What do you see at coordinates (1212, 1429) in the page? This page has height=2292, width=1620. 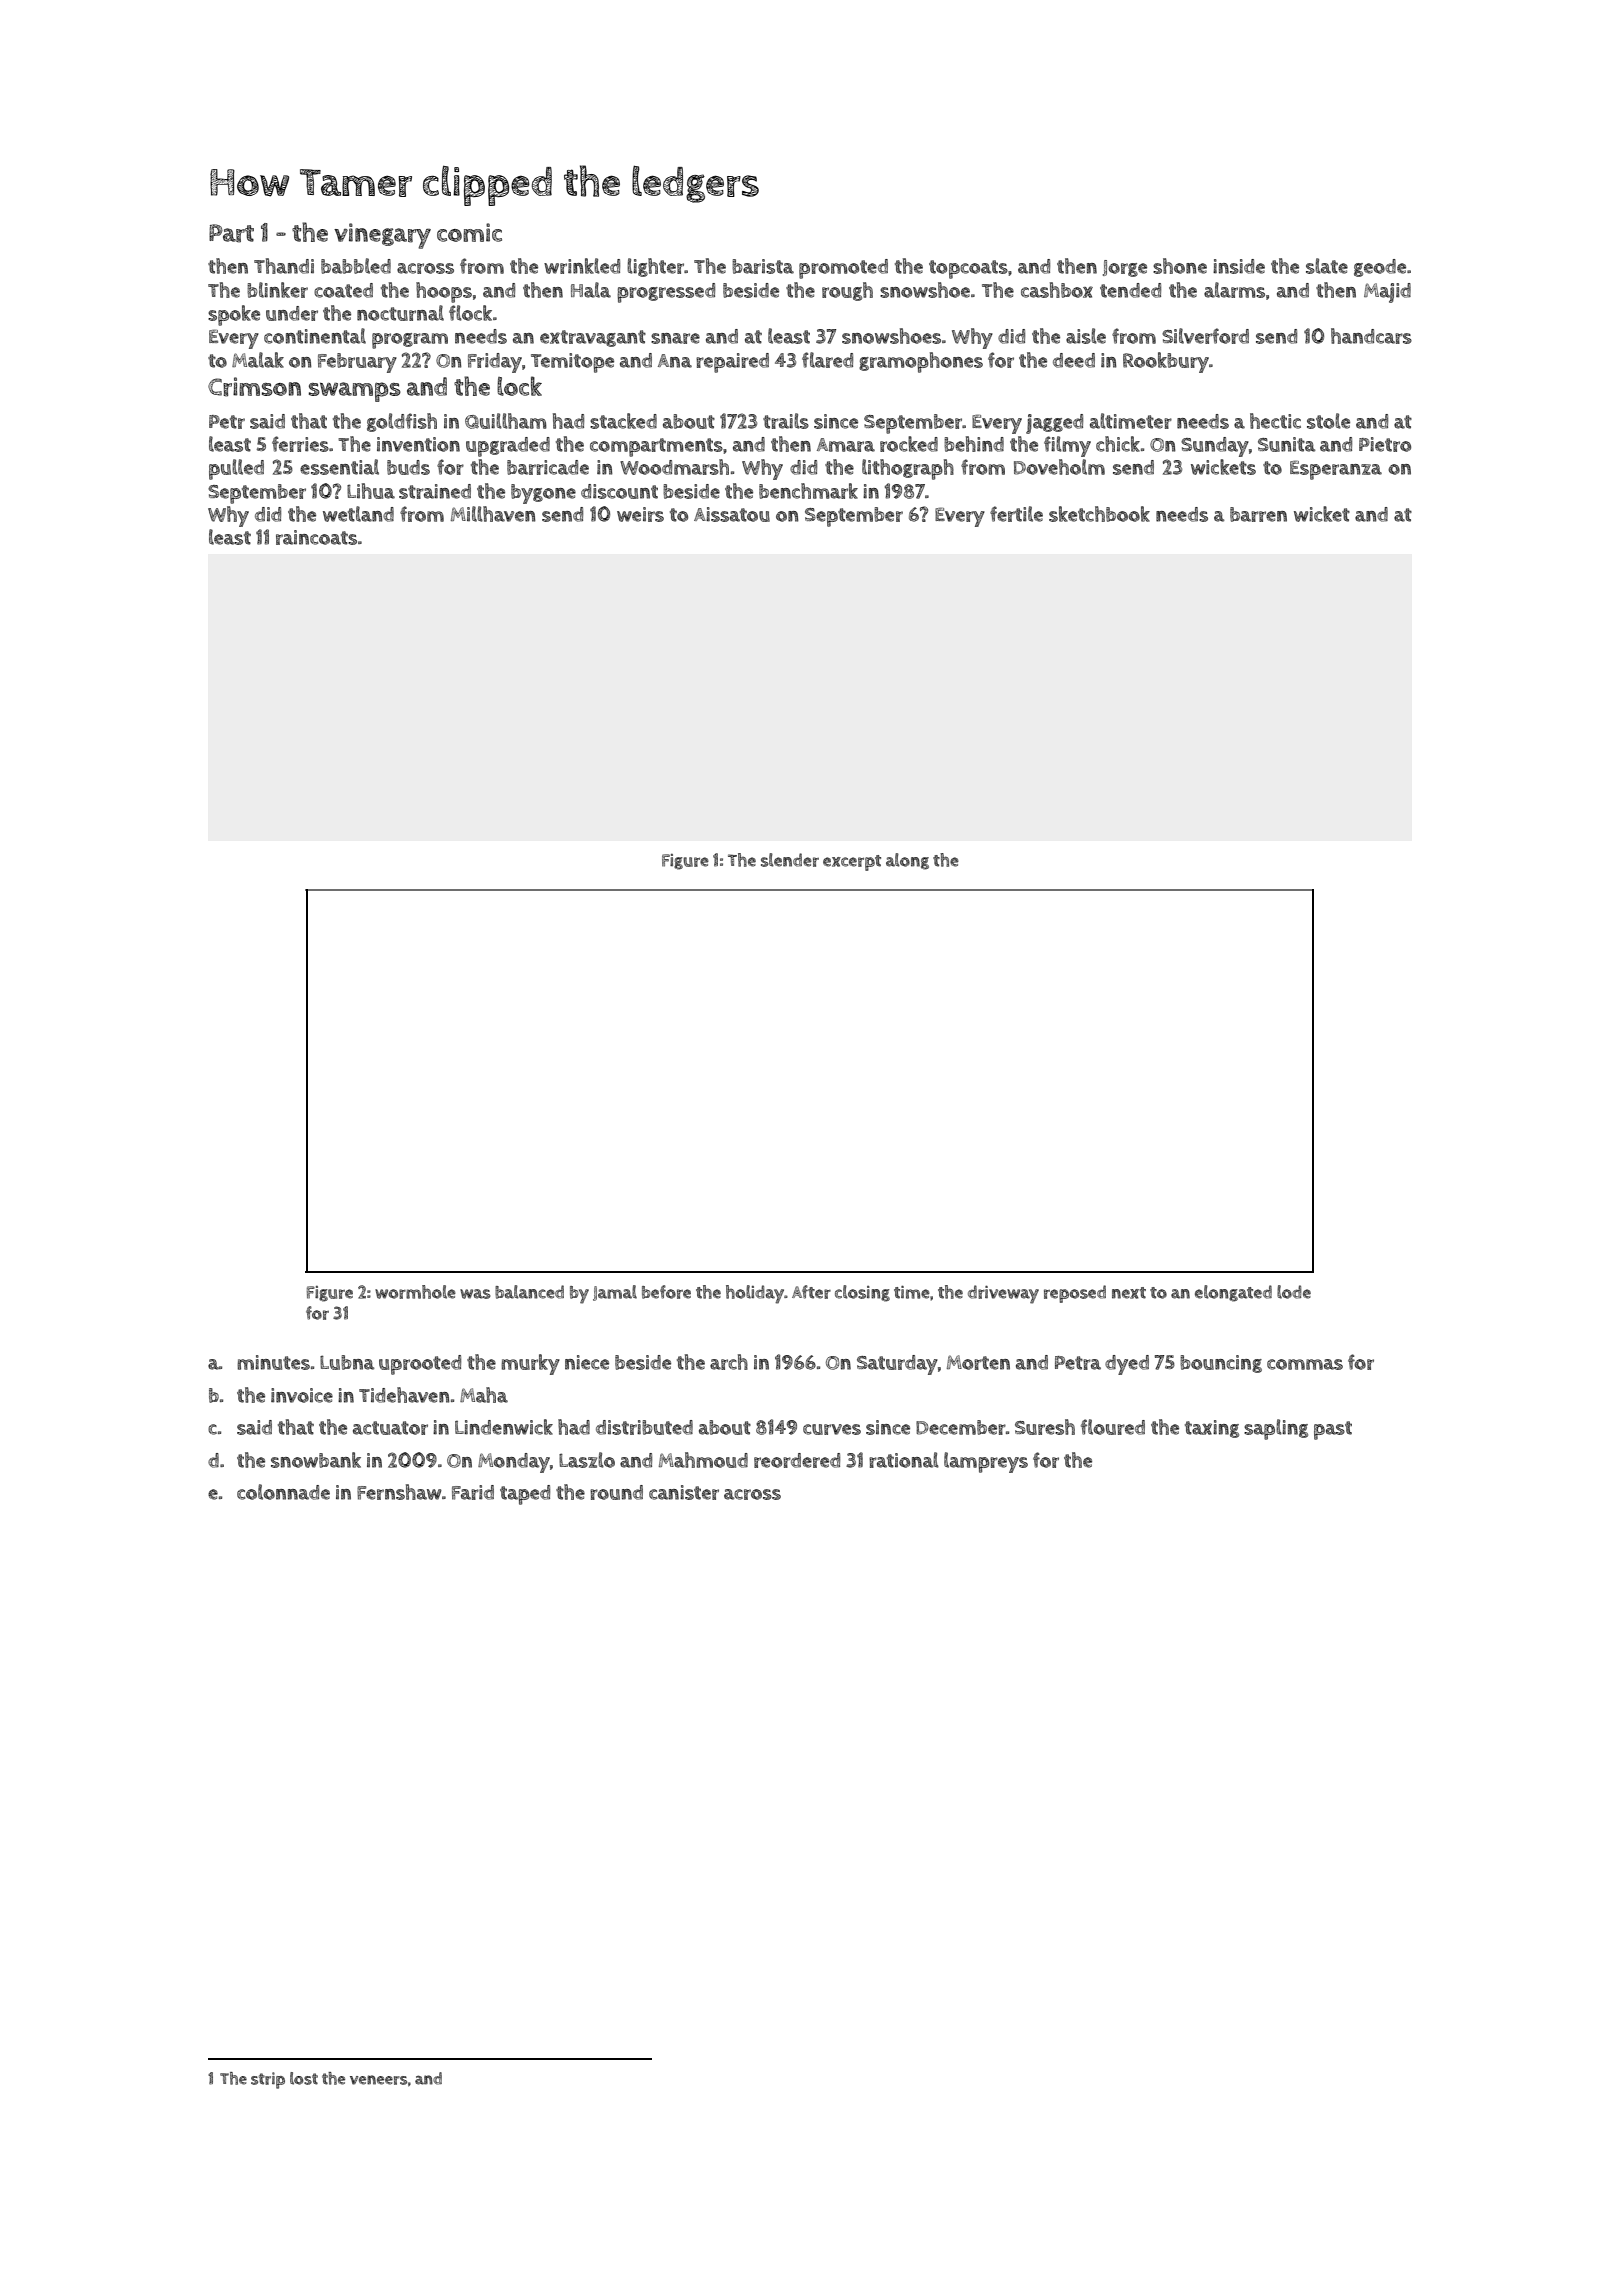 I see `taxing` at bounding box center [1212, 1429].
